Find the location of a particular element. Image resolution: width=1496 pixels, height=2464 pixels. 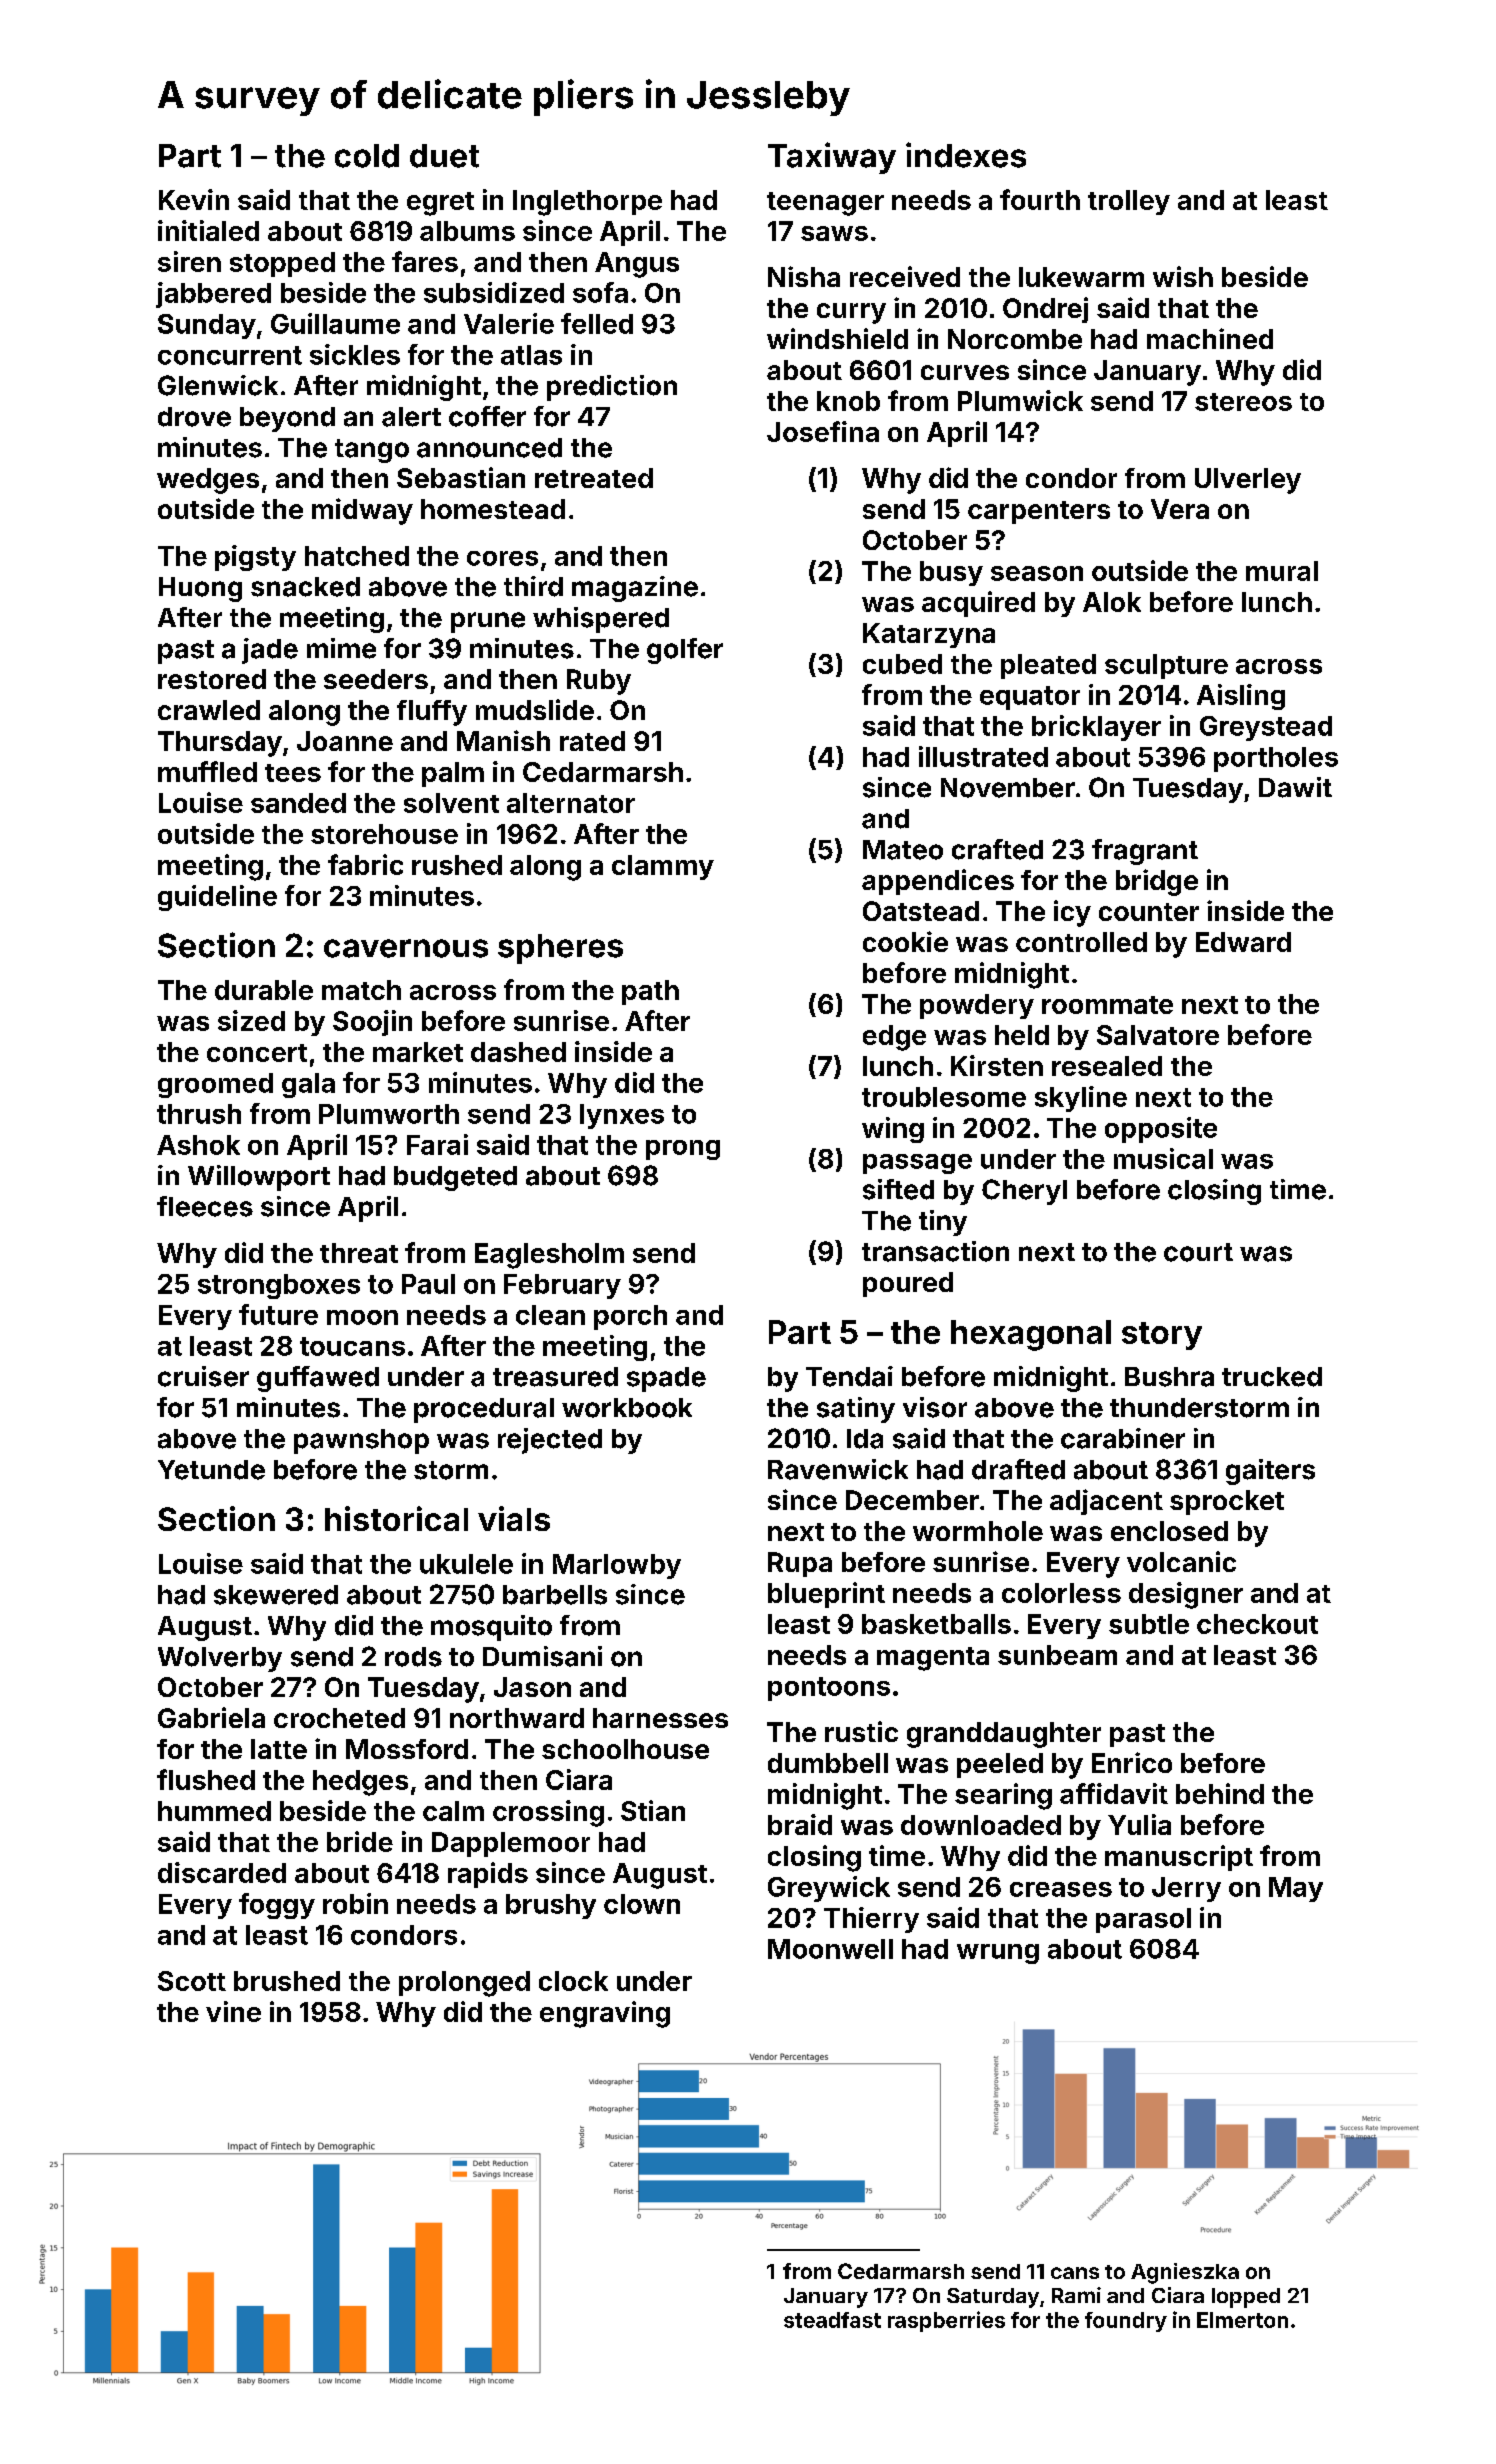

curry is located at coordinates (851, 313).
